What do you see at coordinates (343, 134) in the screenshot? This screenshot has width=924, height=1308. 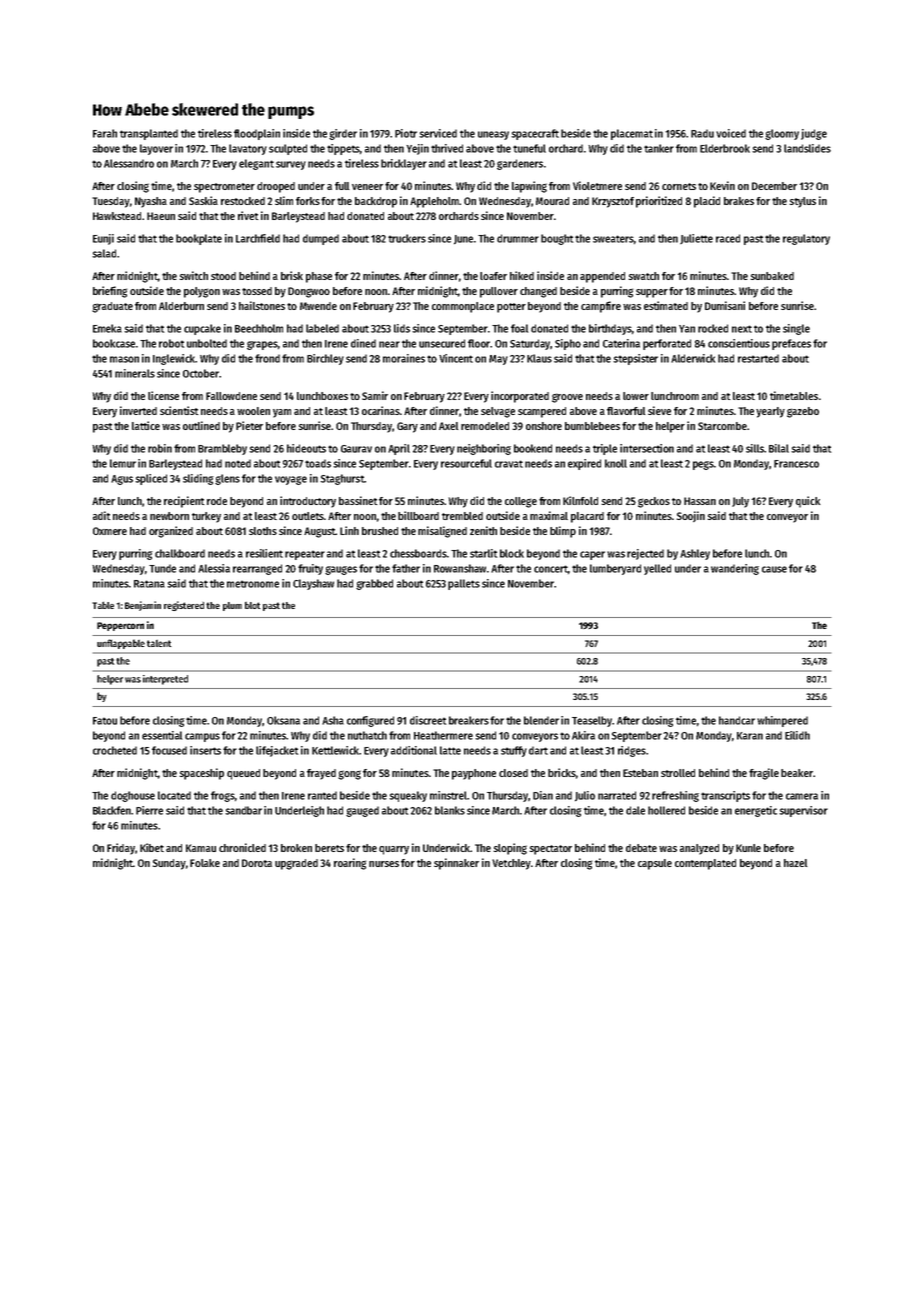 I see `girder` at bounding box center [343, 134].
